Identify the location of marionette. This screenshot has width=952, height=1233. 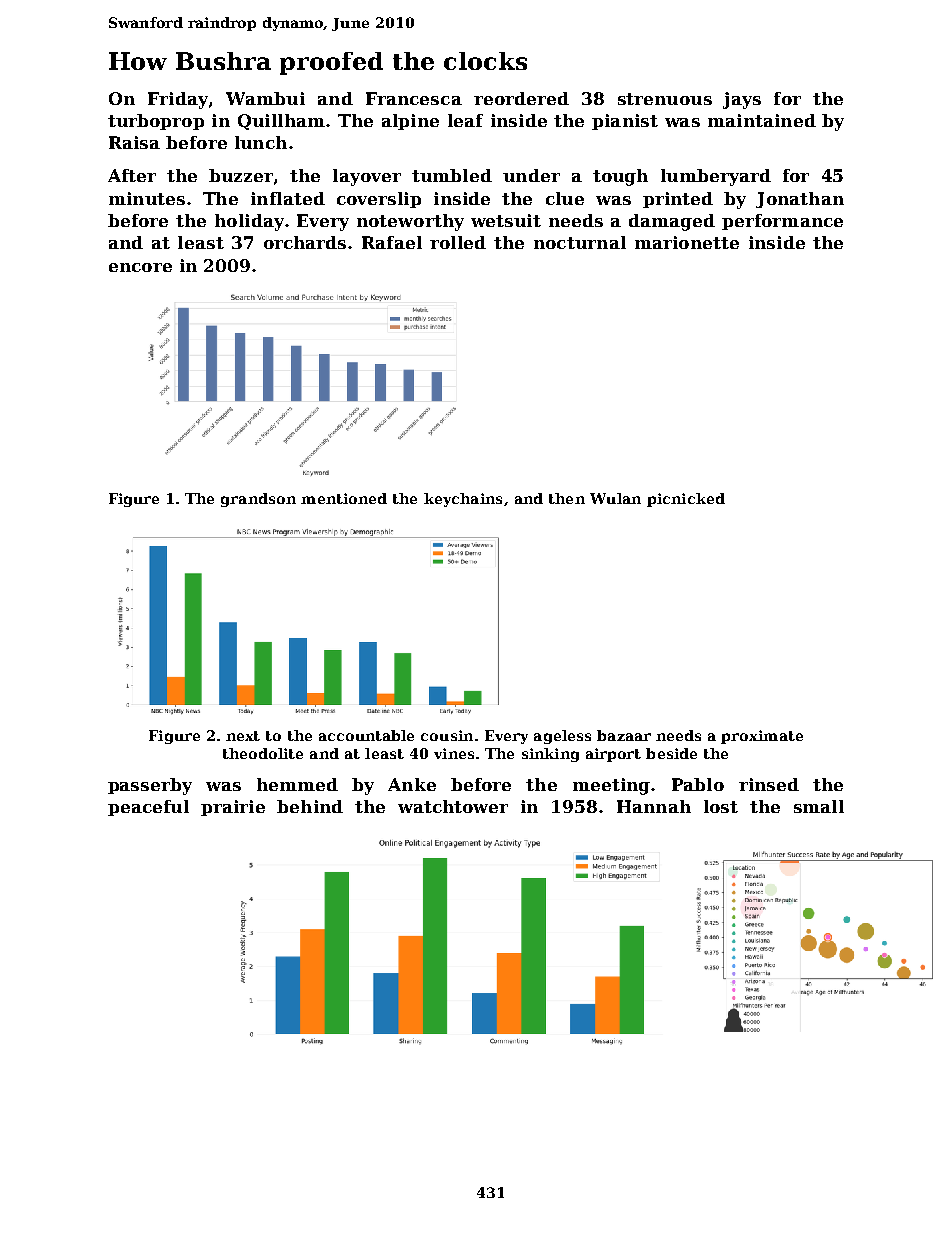
(687, 242).
